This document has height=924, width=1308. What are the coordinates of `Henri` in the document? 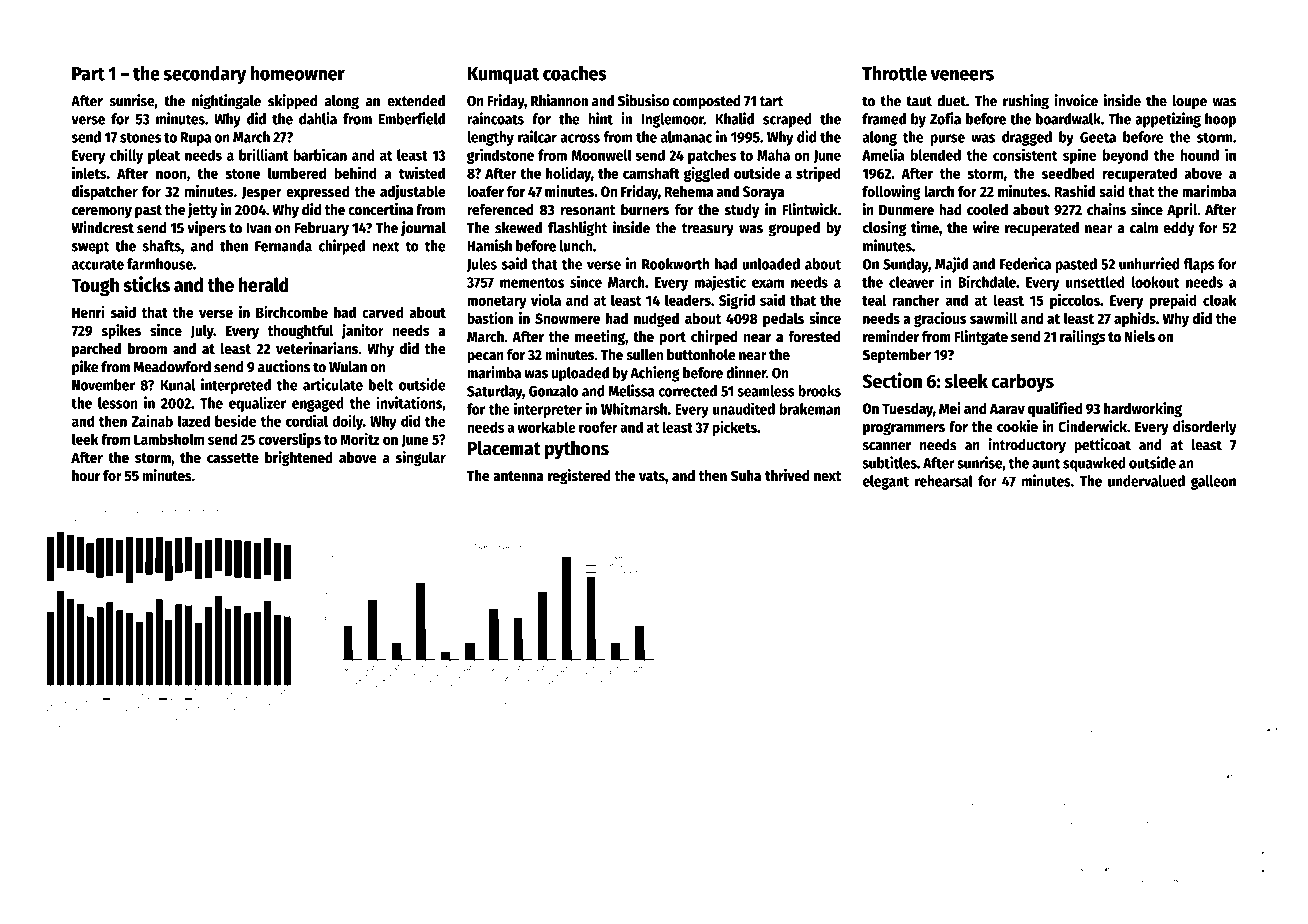 It's located at (88, 312).
